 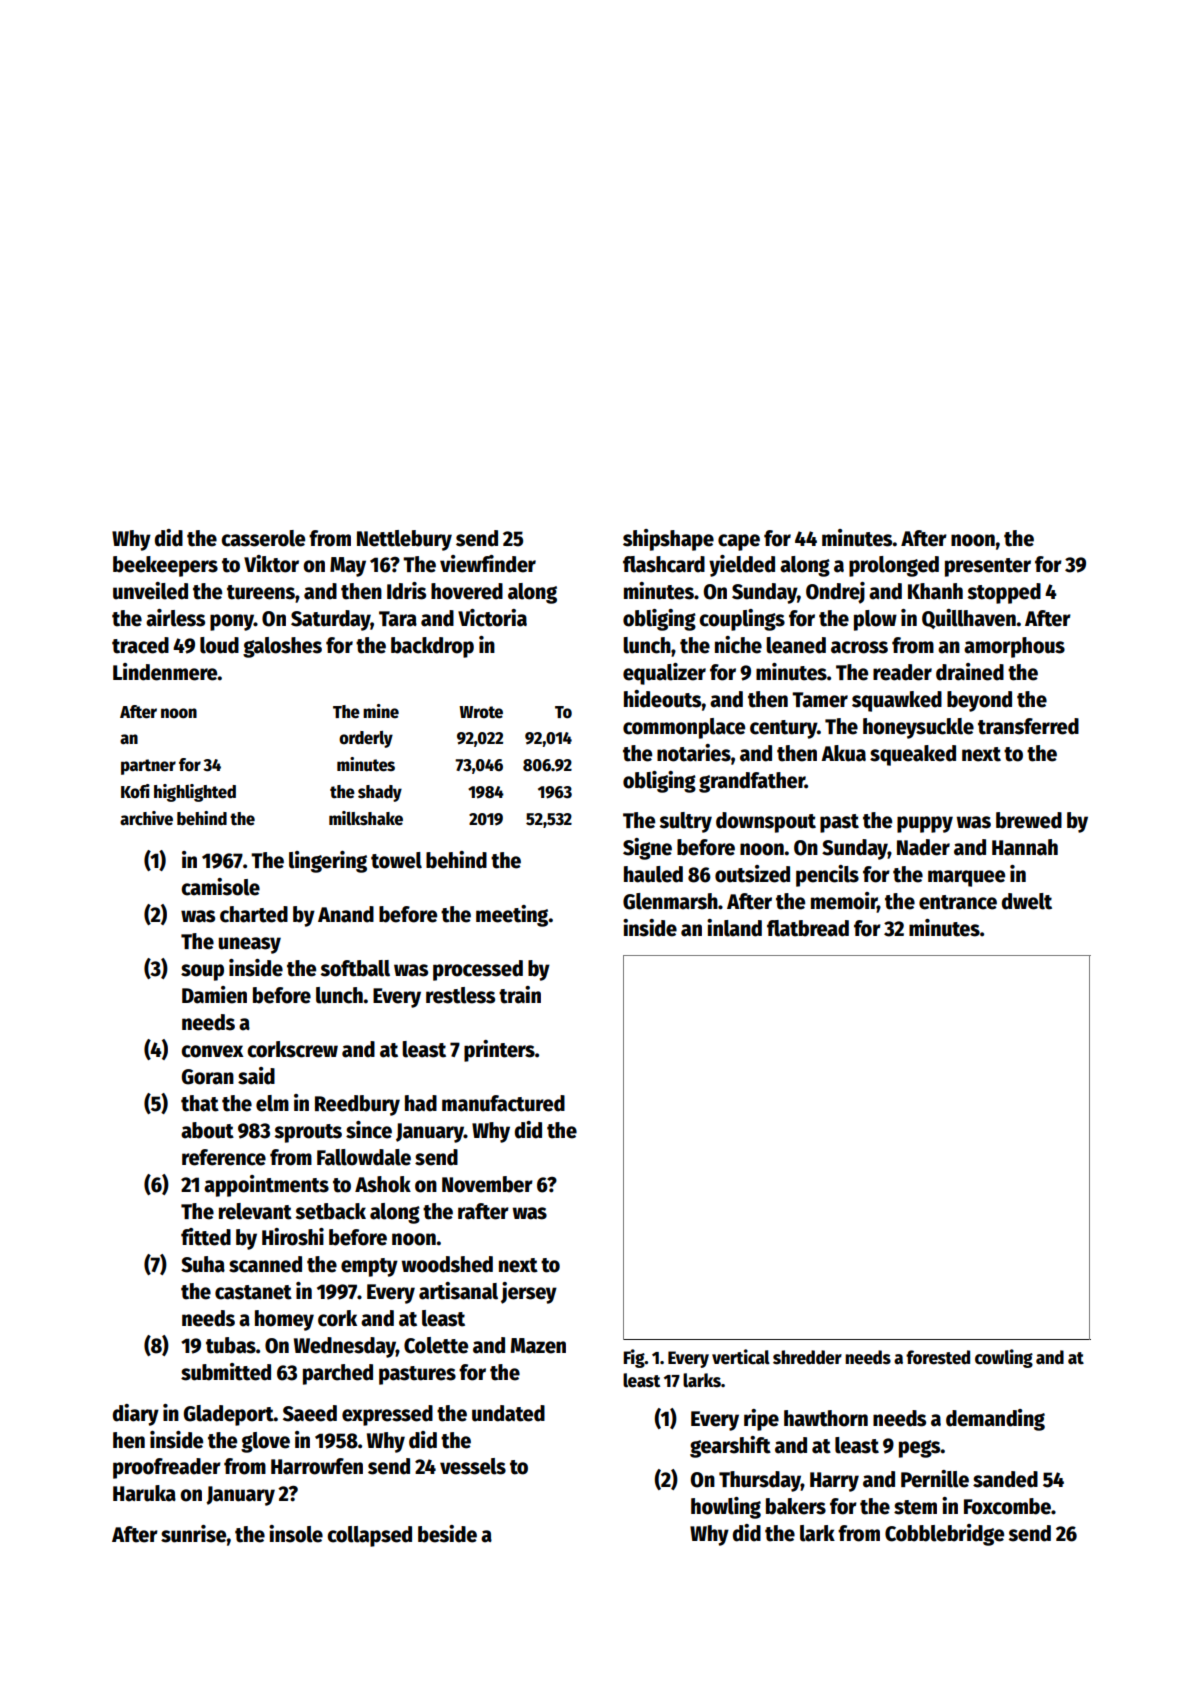 I want to click on cowling, so click(x=1004, y=1358).
